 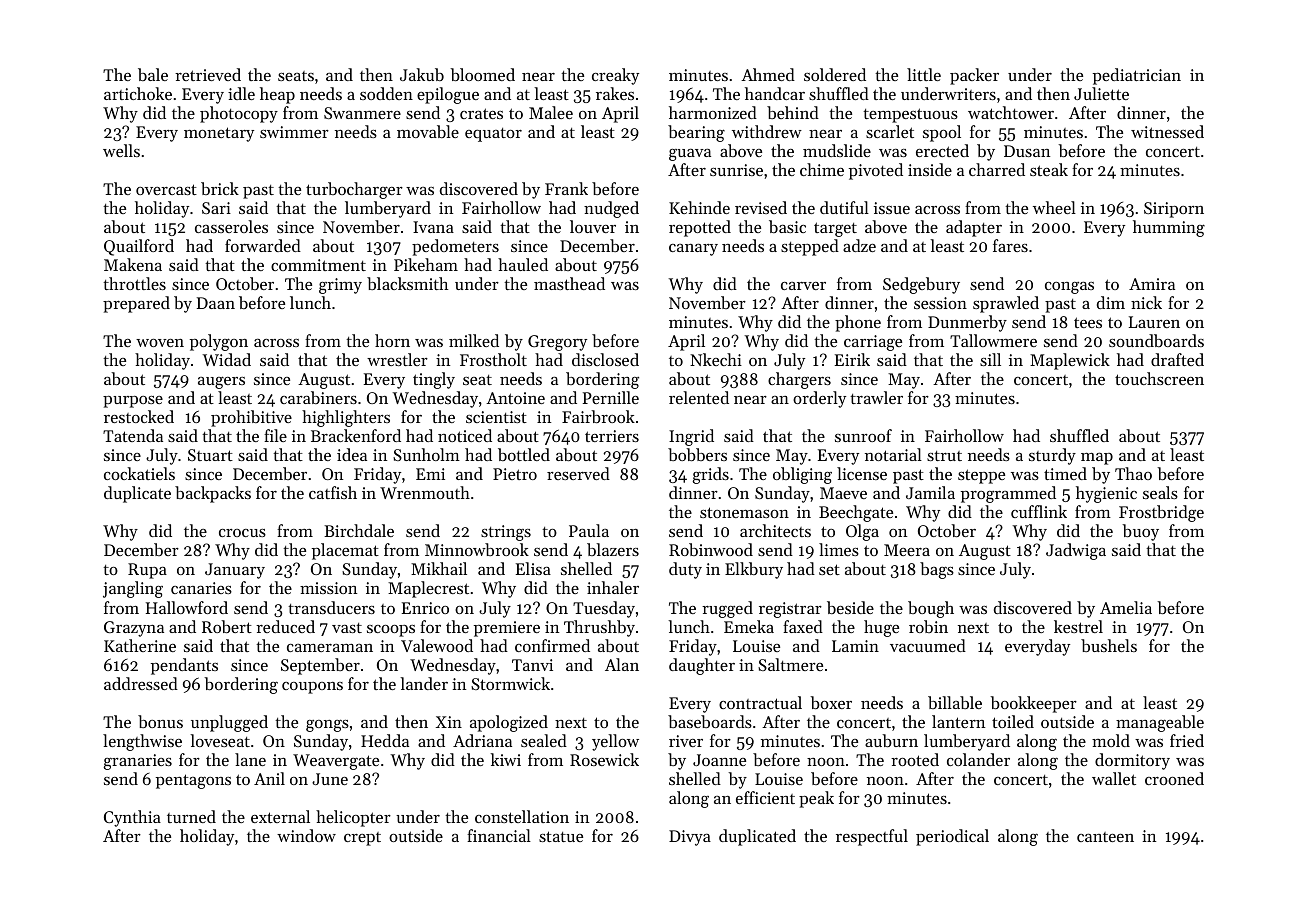 I want to click on premiere, so click(x=507, y=629).
